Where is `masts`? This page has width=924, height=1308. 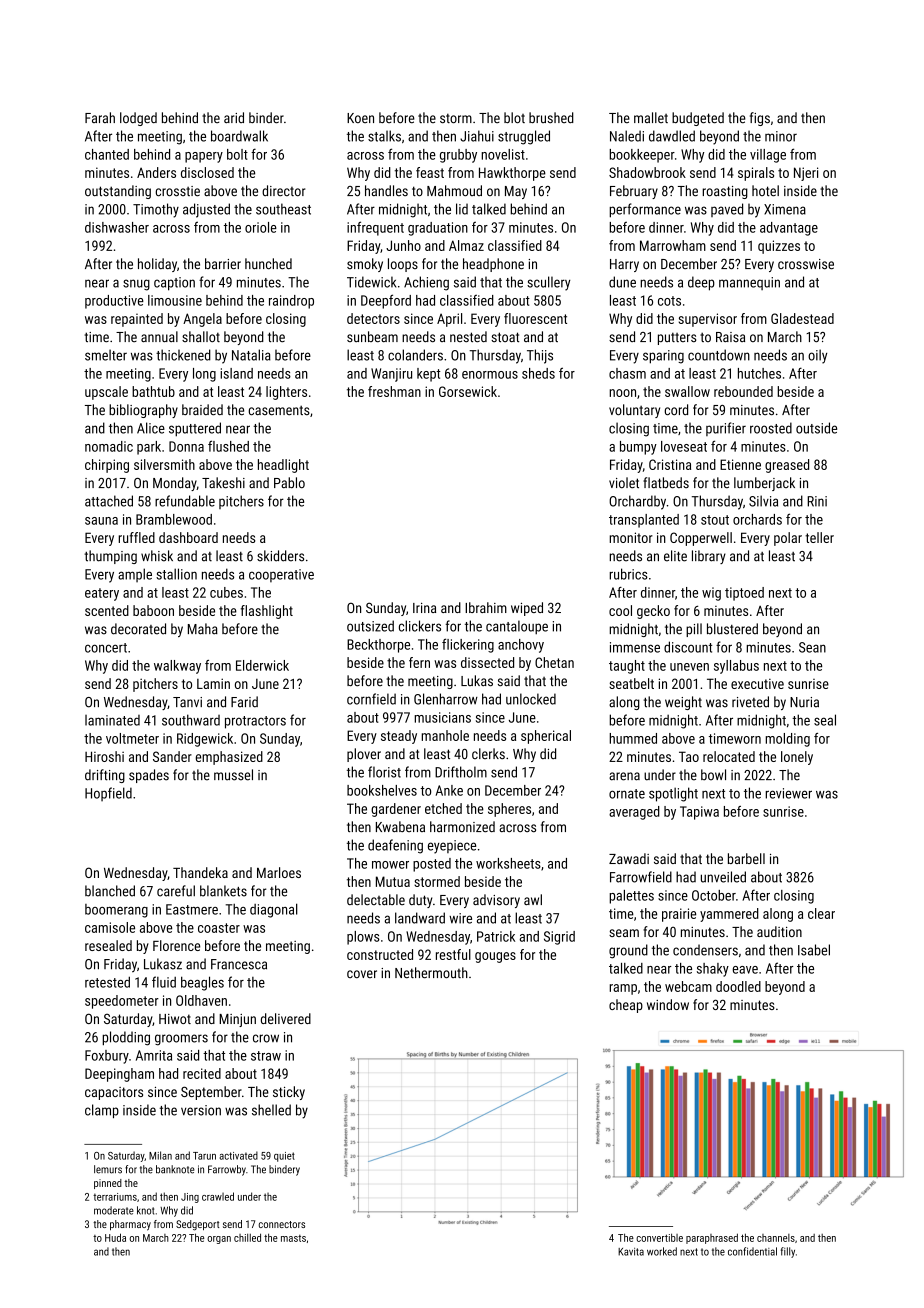 masts is located at coordinates (293, 1238).
